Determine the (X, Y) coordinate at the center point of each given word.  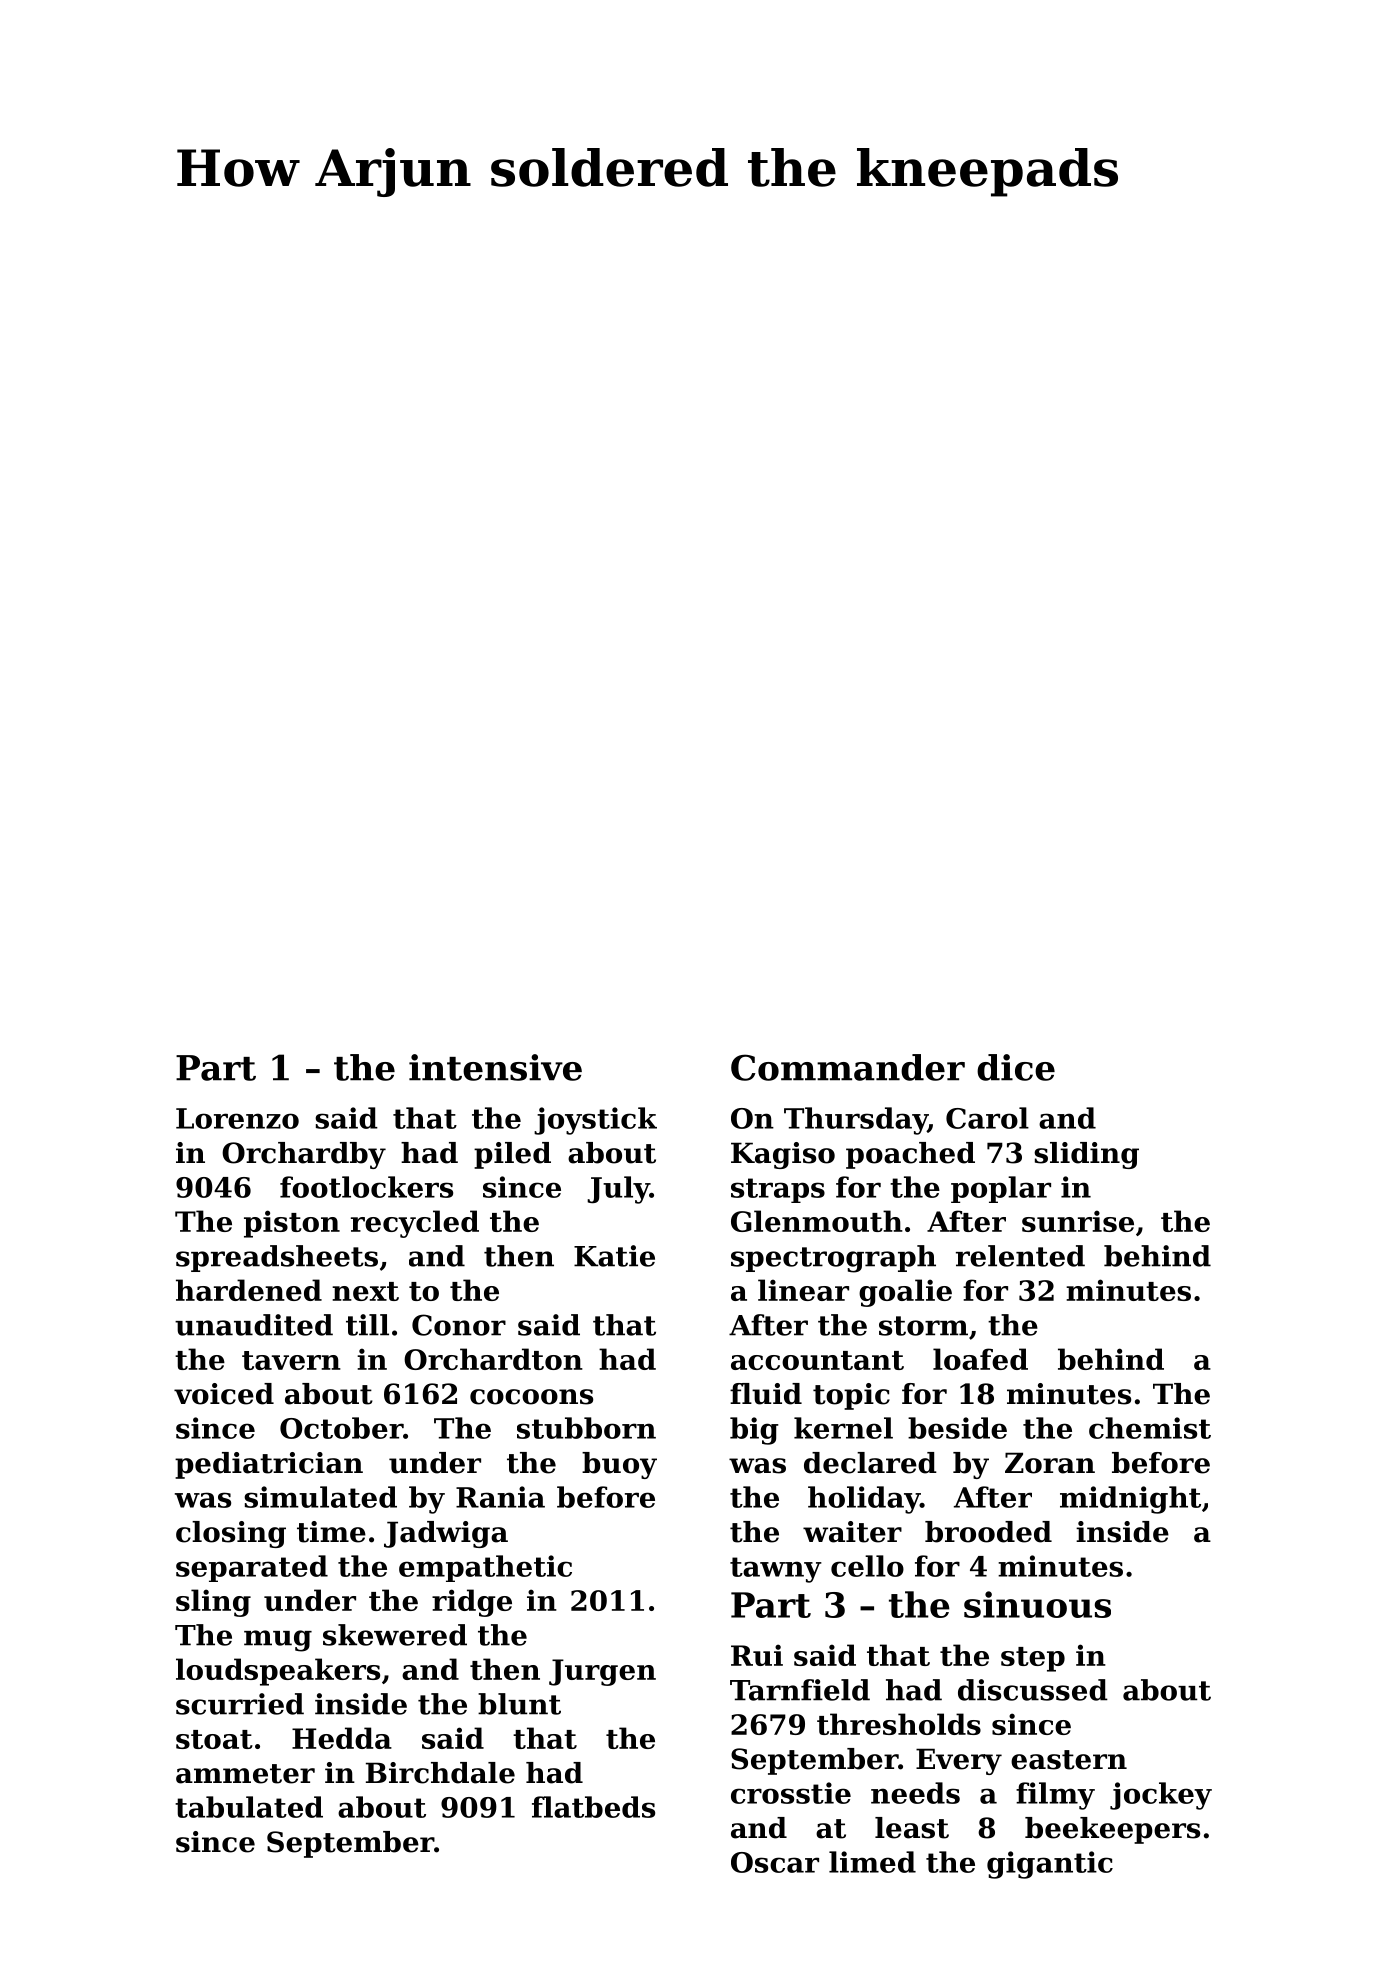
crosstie (791, 1793)
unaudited (254, 1325)
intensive (495, 1067)
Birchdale (440, 1773)
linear (803, 1290)
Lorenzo (237, 1118)
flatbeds (593, 1807)
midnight (1130, 1500)
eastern (1069, 1760)
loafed (980, 1359)
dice (1016, 1067)
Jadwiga (446, 1534)
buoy (619, 1465)
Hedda (342, 1738)
